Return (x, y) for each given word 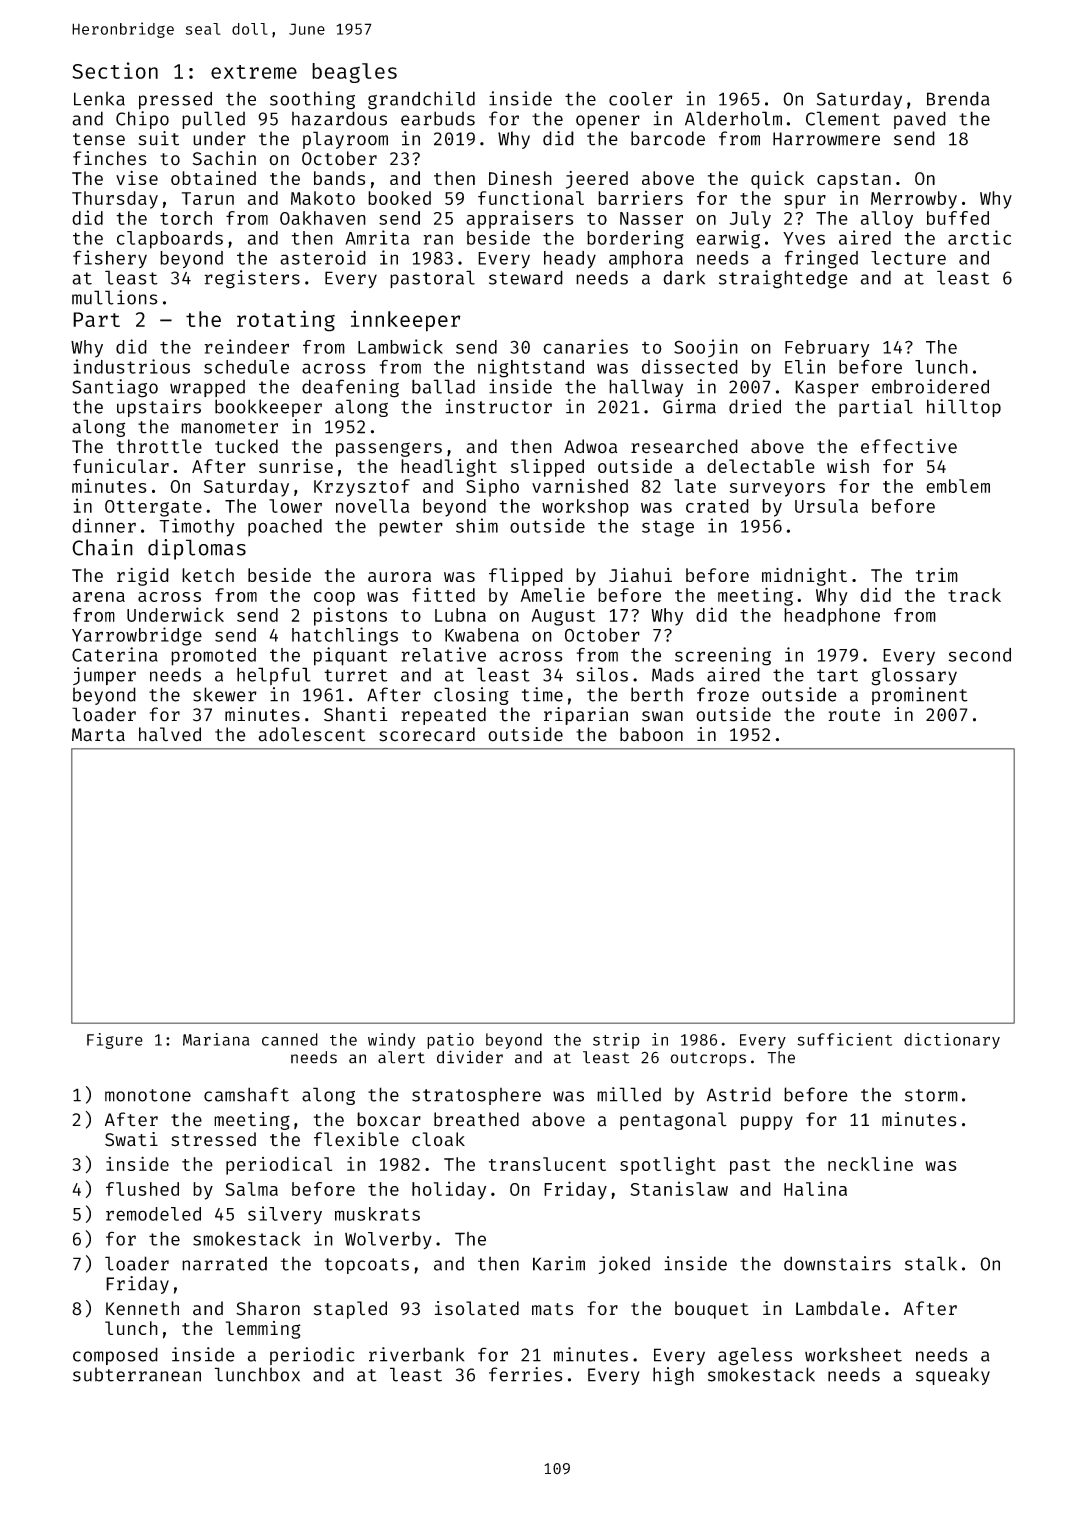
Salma (251, 1189)
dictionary (952, 1041)
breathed (476, 1119)
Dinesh (520, 178)
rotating (286, 321)
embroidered (930, 386)
